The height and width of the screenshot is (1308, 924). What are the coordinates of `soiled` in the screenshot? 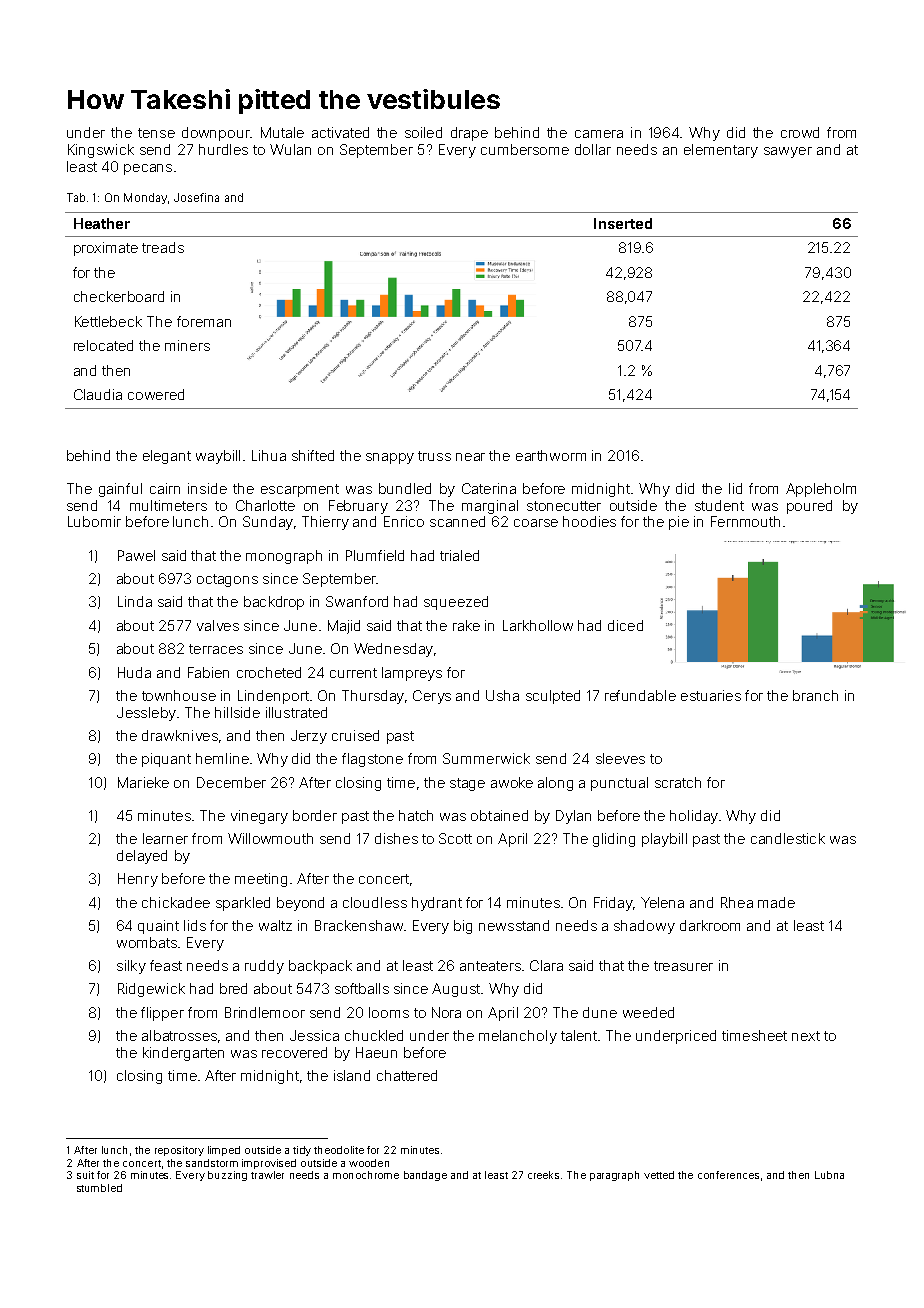 It's located at (423, 132).
